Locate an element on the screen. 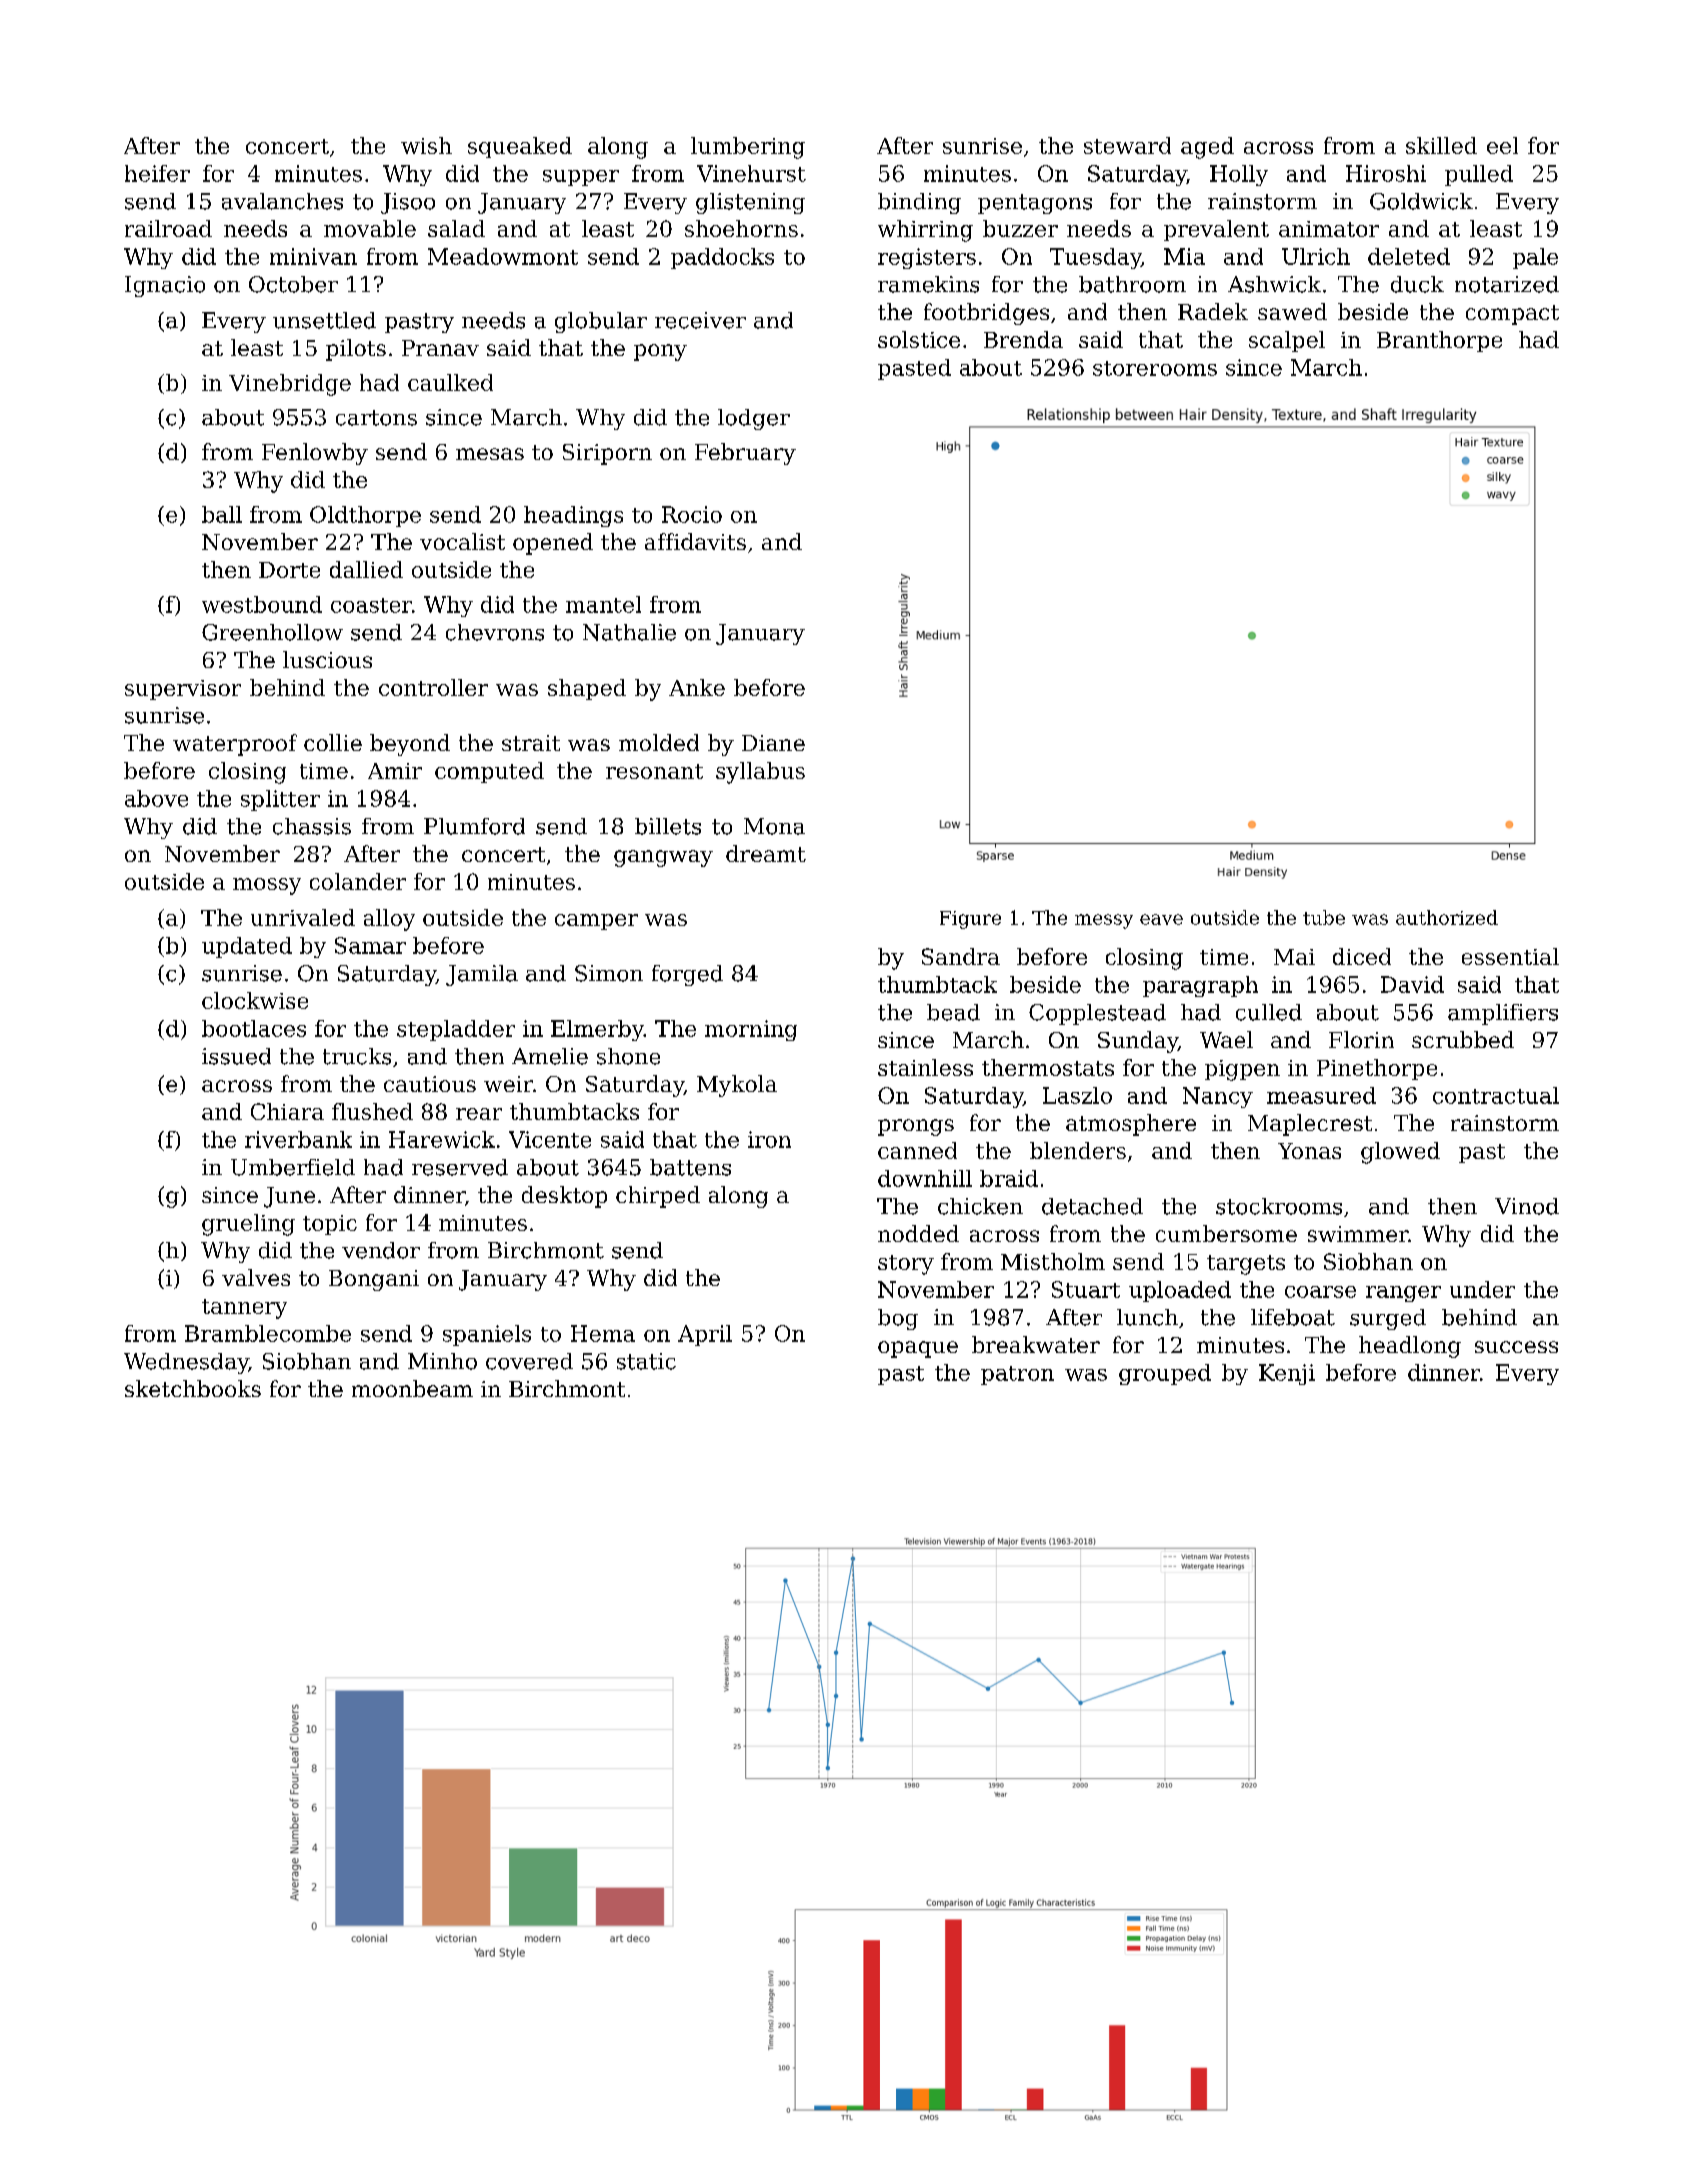  wish is located at coordinates (426, 145).
